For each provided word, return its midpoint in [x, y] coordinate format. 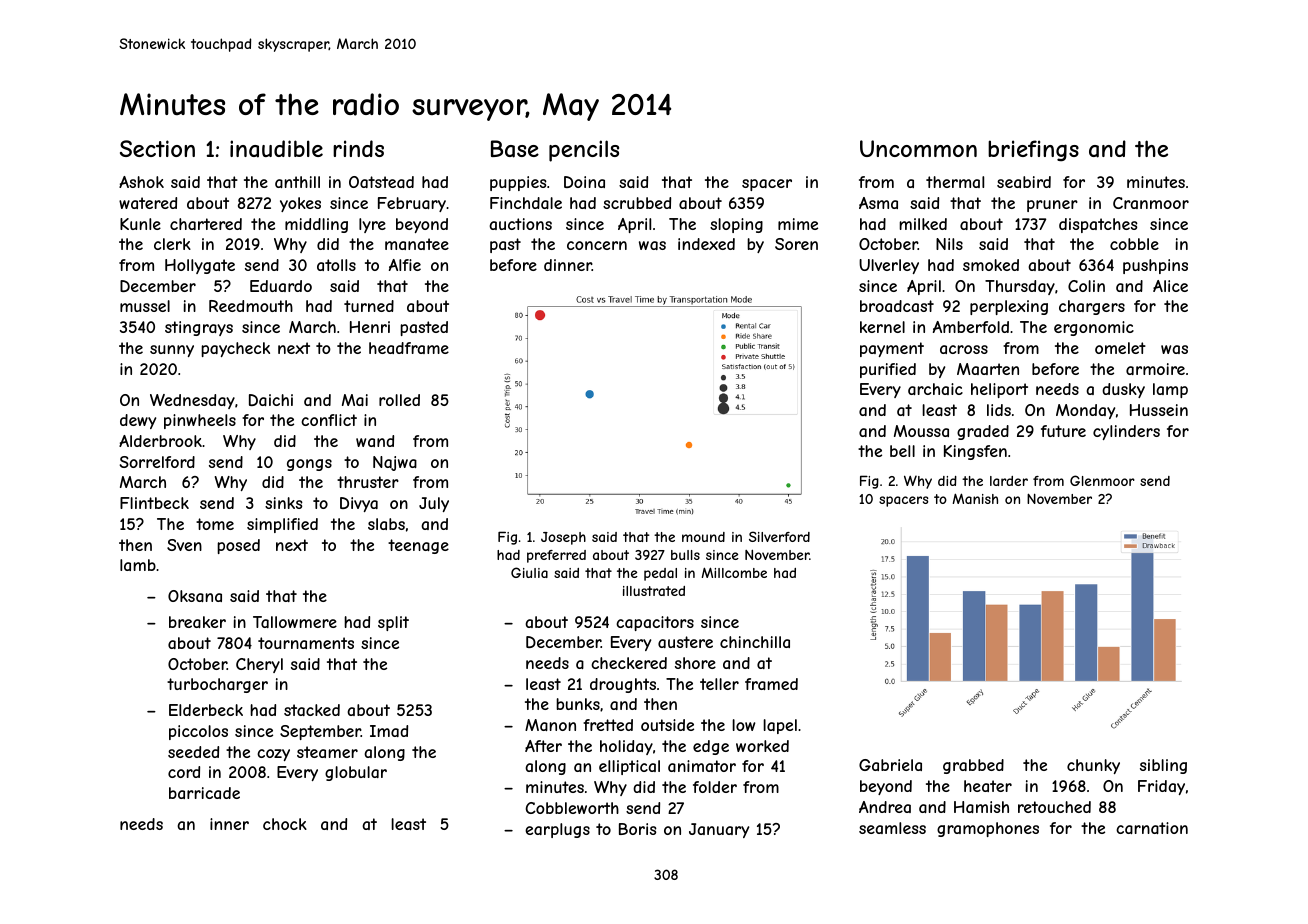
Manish [975, 498]
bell [902, 451]
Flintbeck [154, 503]
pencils [584, 151]
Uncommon [918, 148]
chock [285, 824]
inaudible [276, 149]
